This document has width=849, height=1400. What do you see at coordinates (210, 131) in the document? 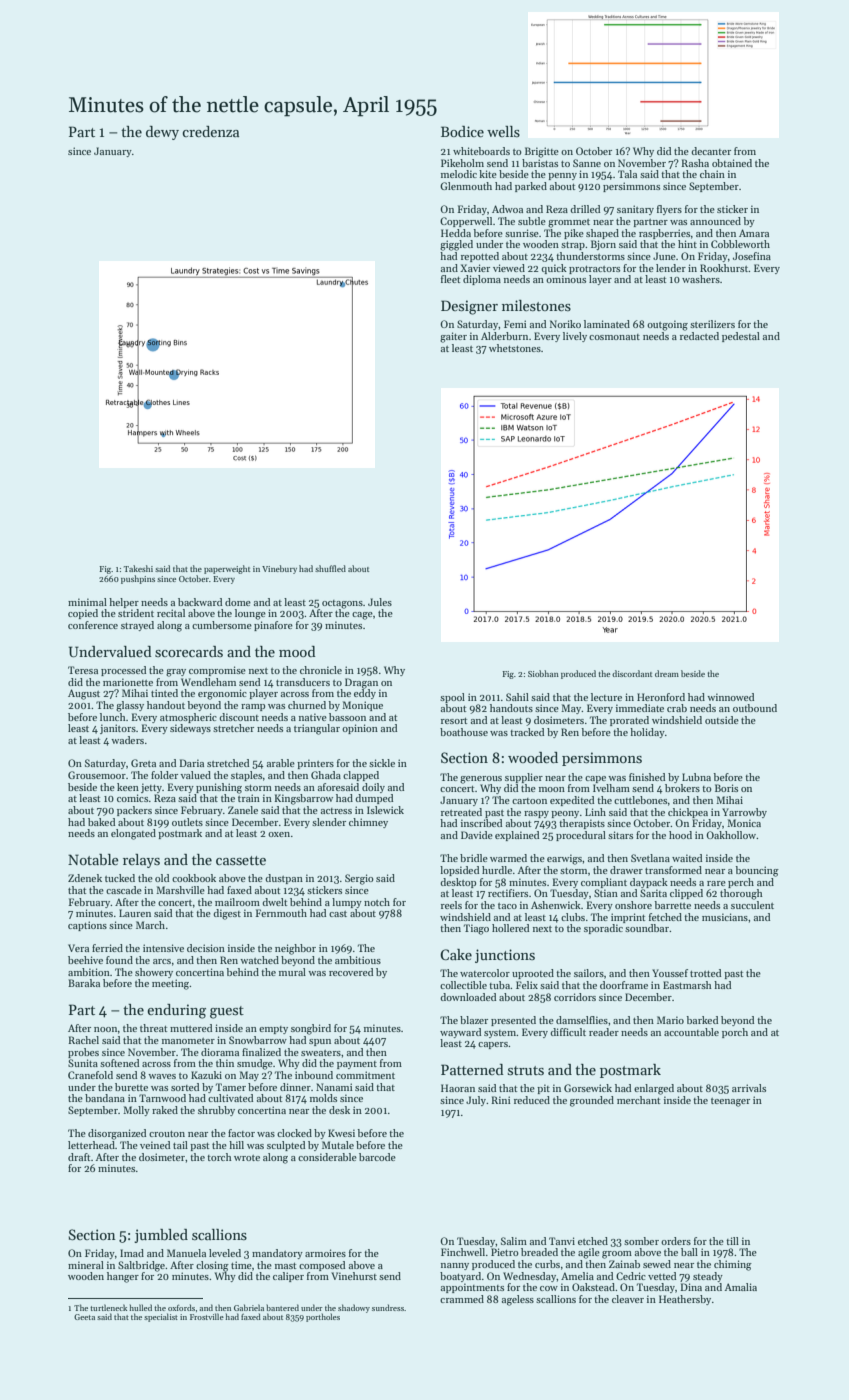
I see `credenza` at bounding box center [210, 131].
